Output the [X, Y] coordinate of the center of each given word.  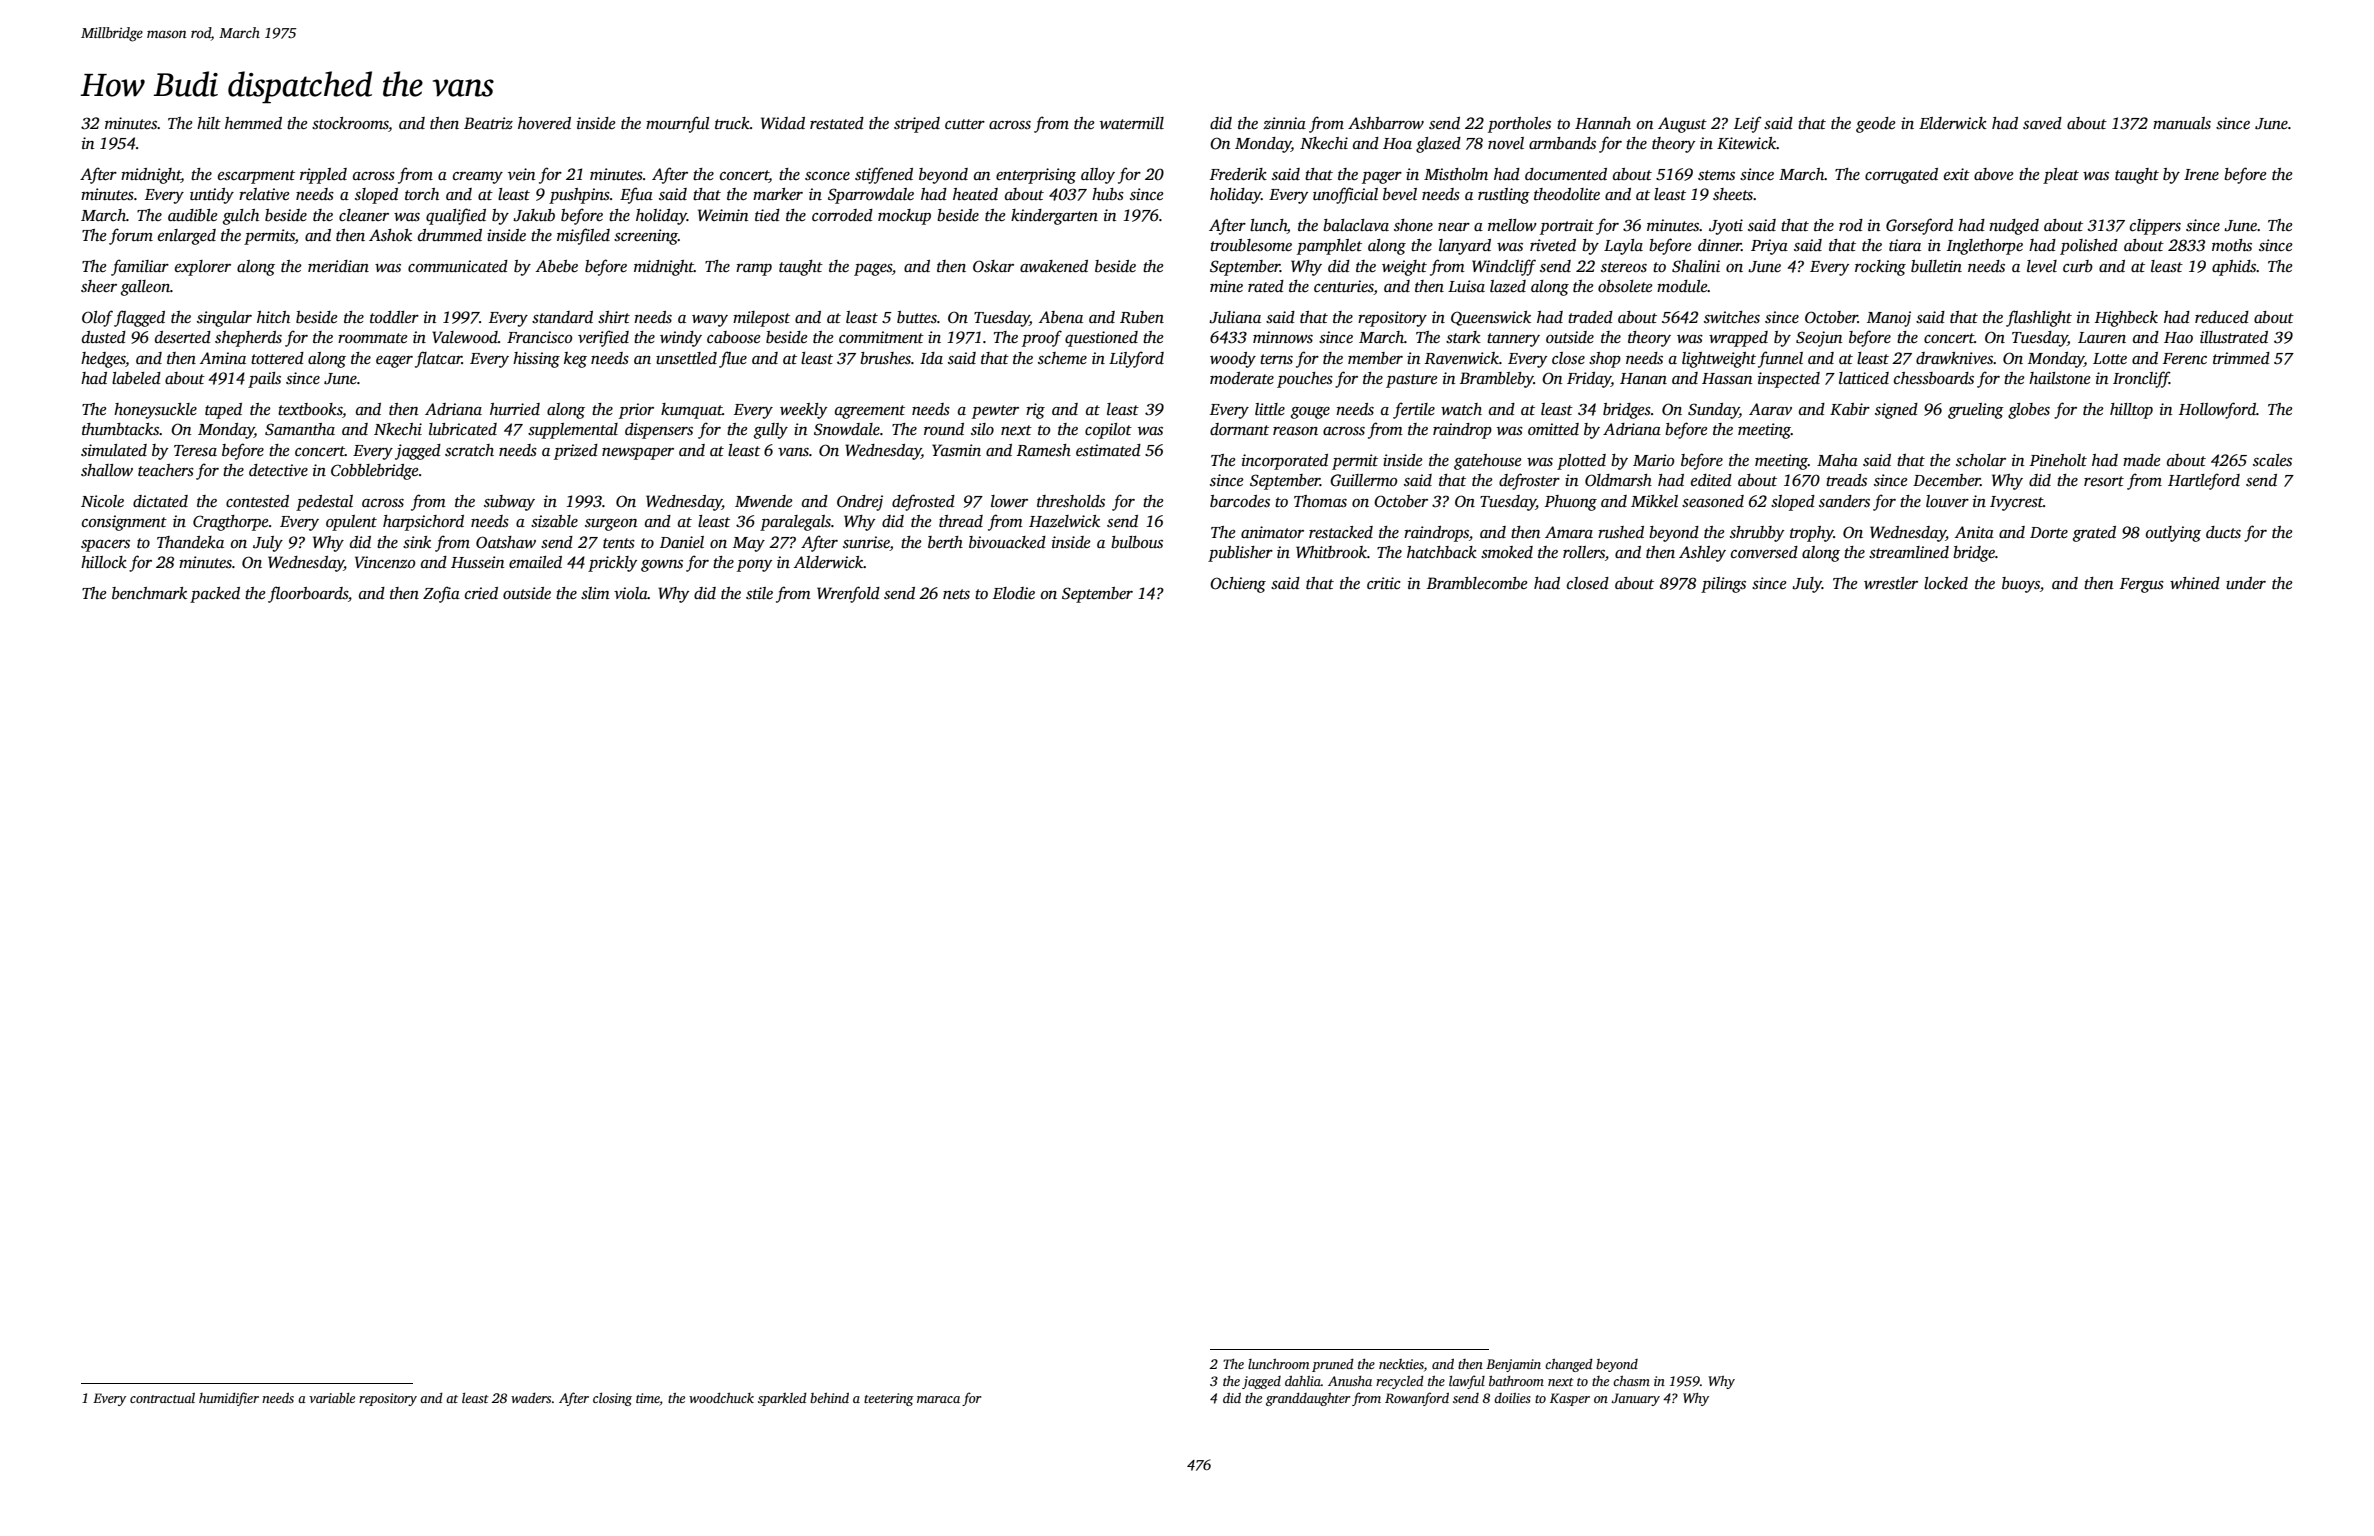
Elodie [1014, 593]
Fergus [2142, 585]
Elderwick [1953, 123]
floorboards [308, 594]
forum [131, 236]
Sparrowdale [871, 196]
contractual [162, 1398]
